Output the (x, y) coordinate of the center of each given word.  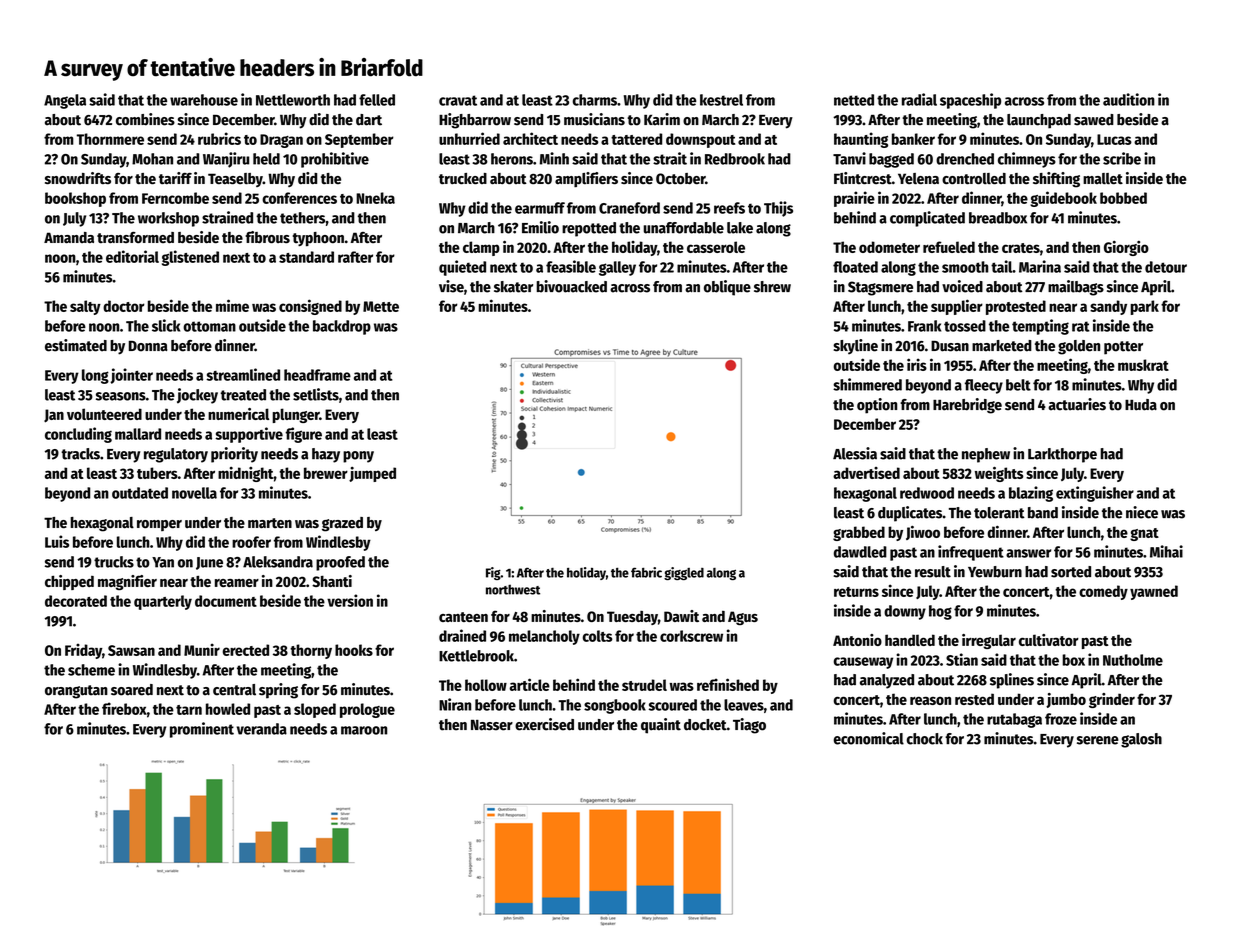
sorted (1071, 572)
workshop (168, 219)
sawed (1094, 120)
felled (377, 100)
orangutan (76, 692)
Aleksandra (278, 562)
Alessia (855, 453)
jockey (197, 396)
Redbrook (735, 159)
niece (1142, 512)
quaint (661, 726)
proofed (340, 563)
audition (1129, 99)
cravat (458, 100)
